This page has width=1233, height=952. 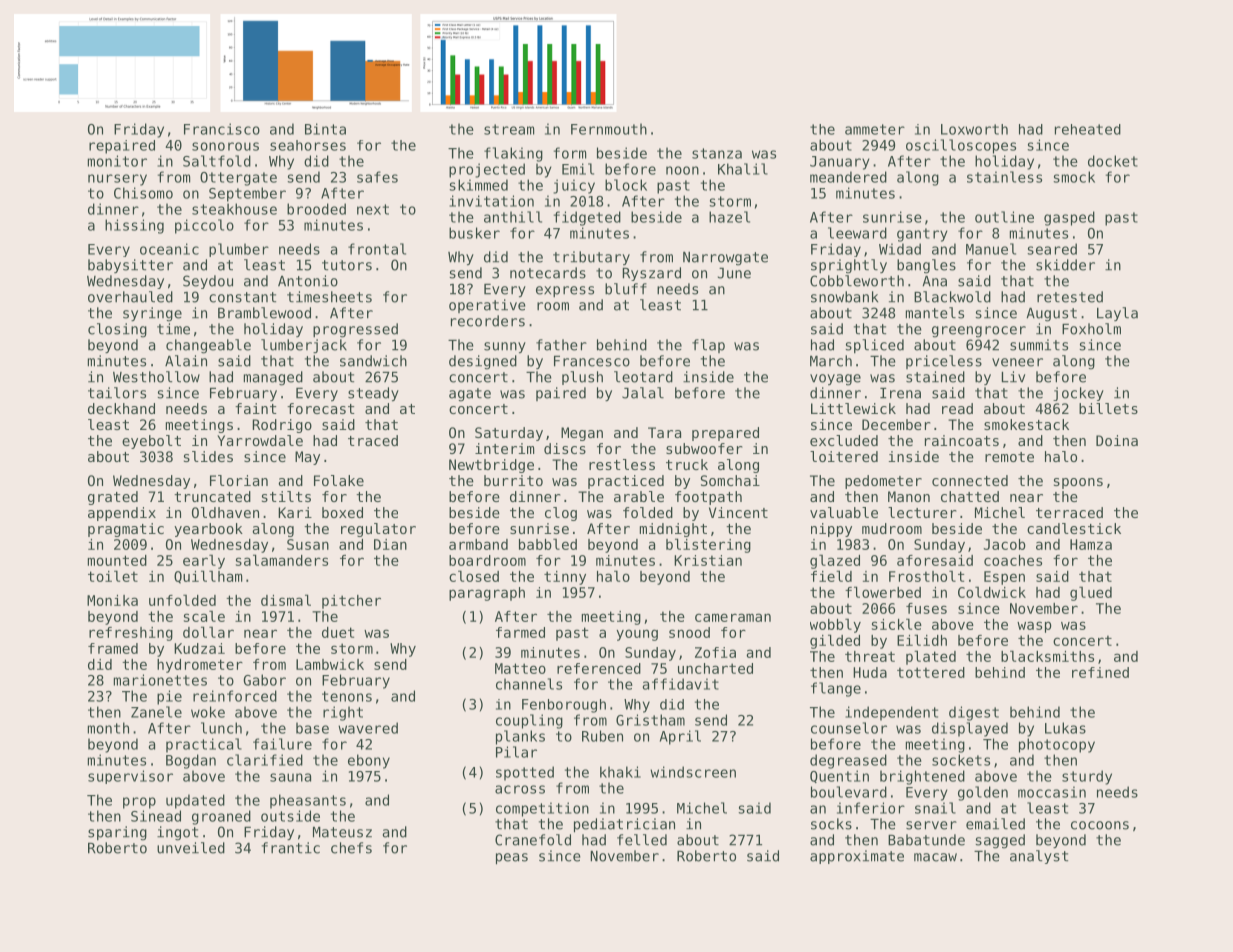 What do you see at coordinates (112, 600) in the page?
I see `Monika` at bounding box center [112, 600].
